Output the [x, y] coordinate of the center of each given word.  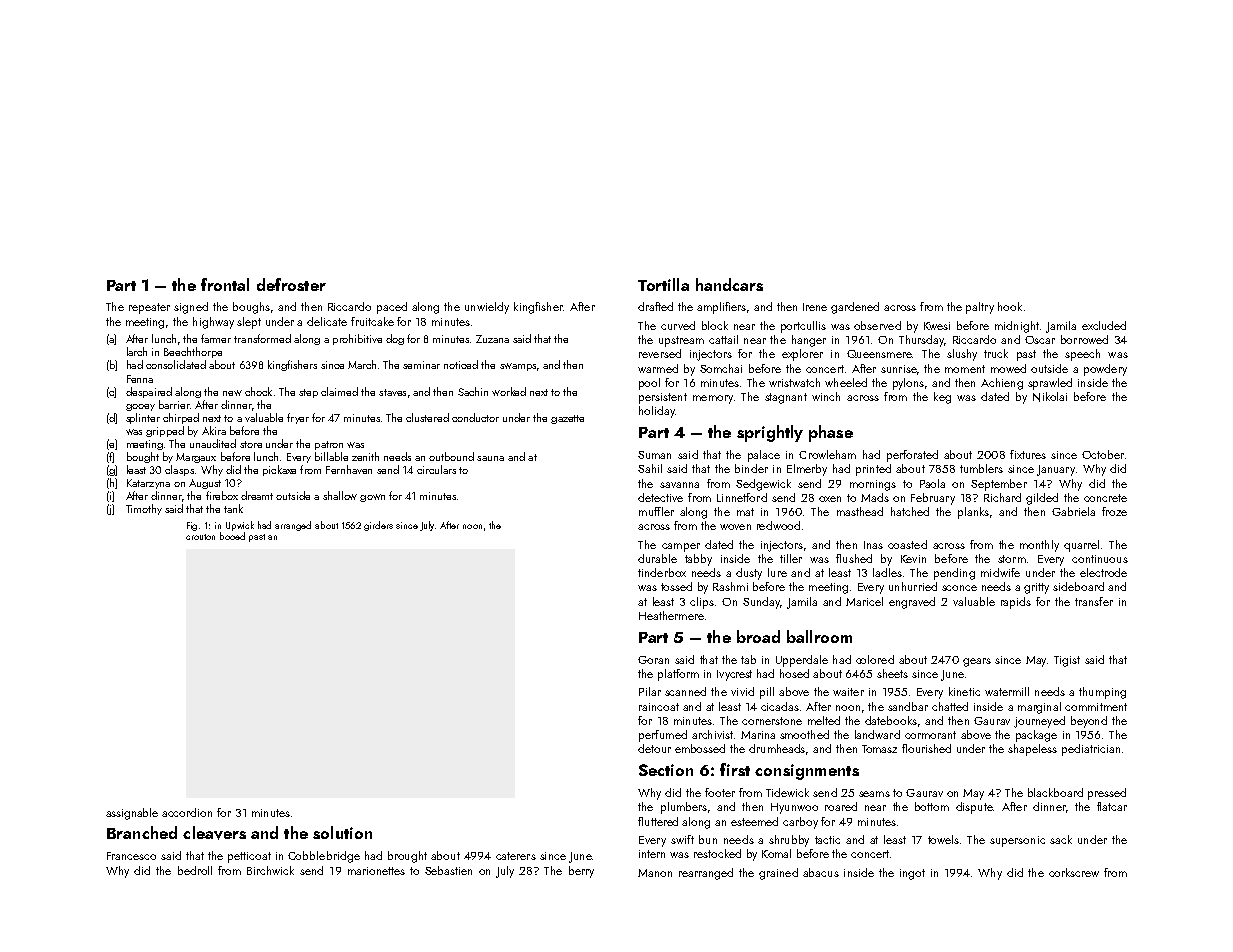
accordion [187, 812]
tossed [676, 586]
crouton [200, 537]
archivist [712, 734]
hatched [910, 511]
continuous [1100, 559]
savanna [679, 485]
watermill [1007, 691]
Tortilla [663, 284]
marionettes [376, 871]
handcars [729, 284]
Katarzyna [148, 484]
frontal [225, 284]
